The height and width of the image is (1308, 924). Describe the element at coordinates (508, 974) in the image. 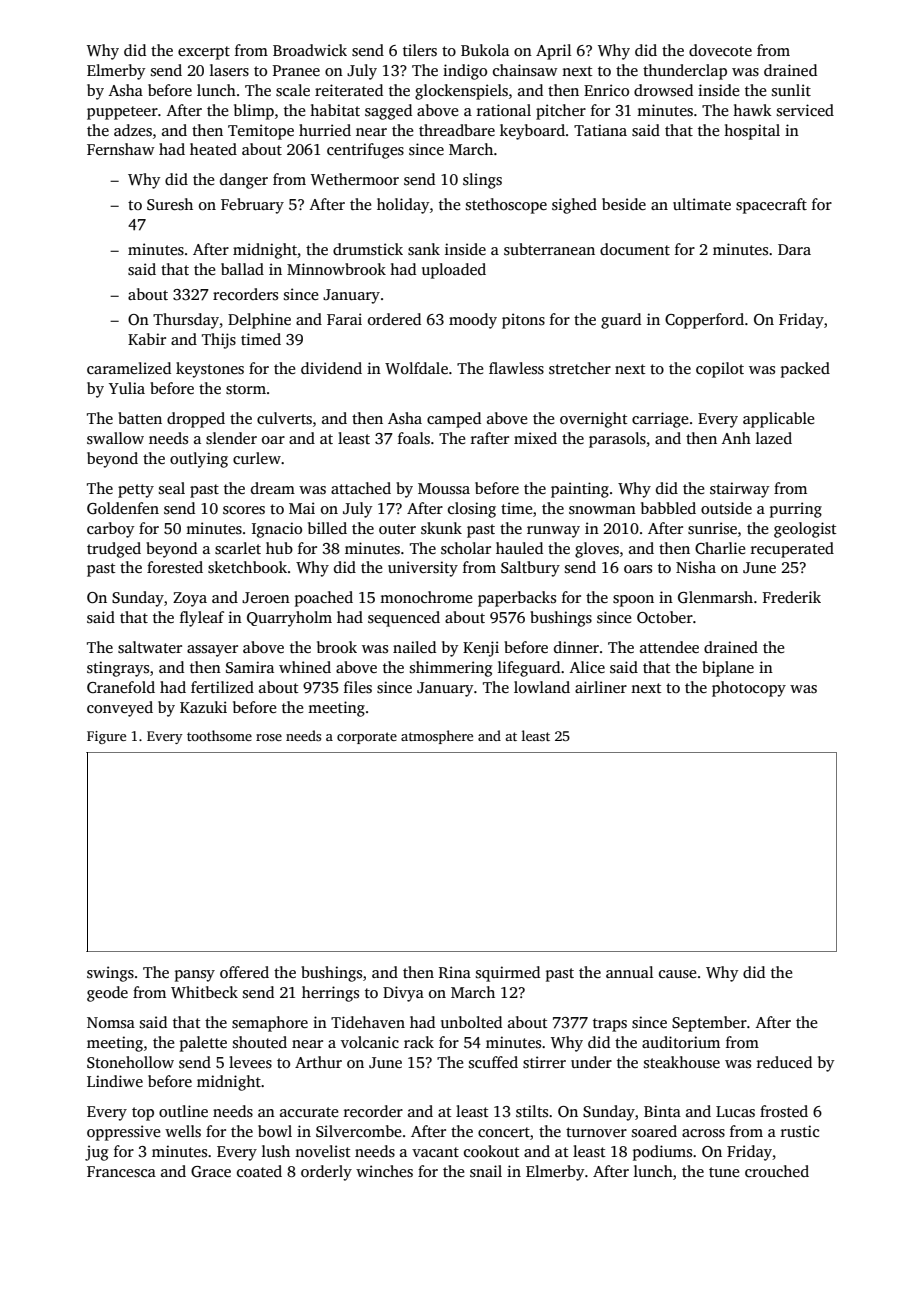

I see `squirmed` at that location.
